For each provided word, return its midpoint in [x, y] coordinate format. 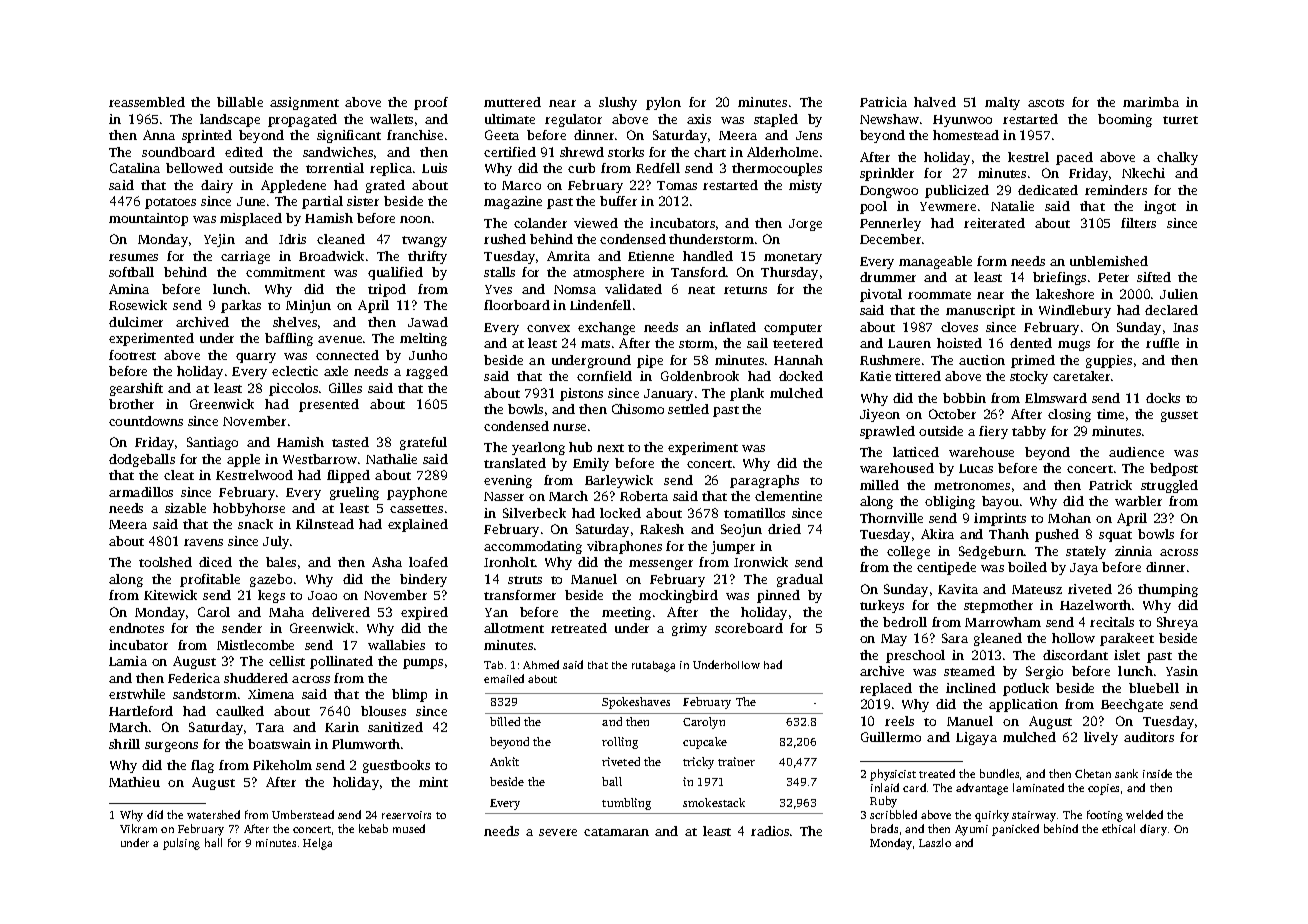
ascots [1046, 103]
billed [505, 721]
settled [688, 409]
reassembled [147, 102]
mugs [1074, 346]
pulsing [181, 844]
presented [329, 405]
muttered [512, 102]
